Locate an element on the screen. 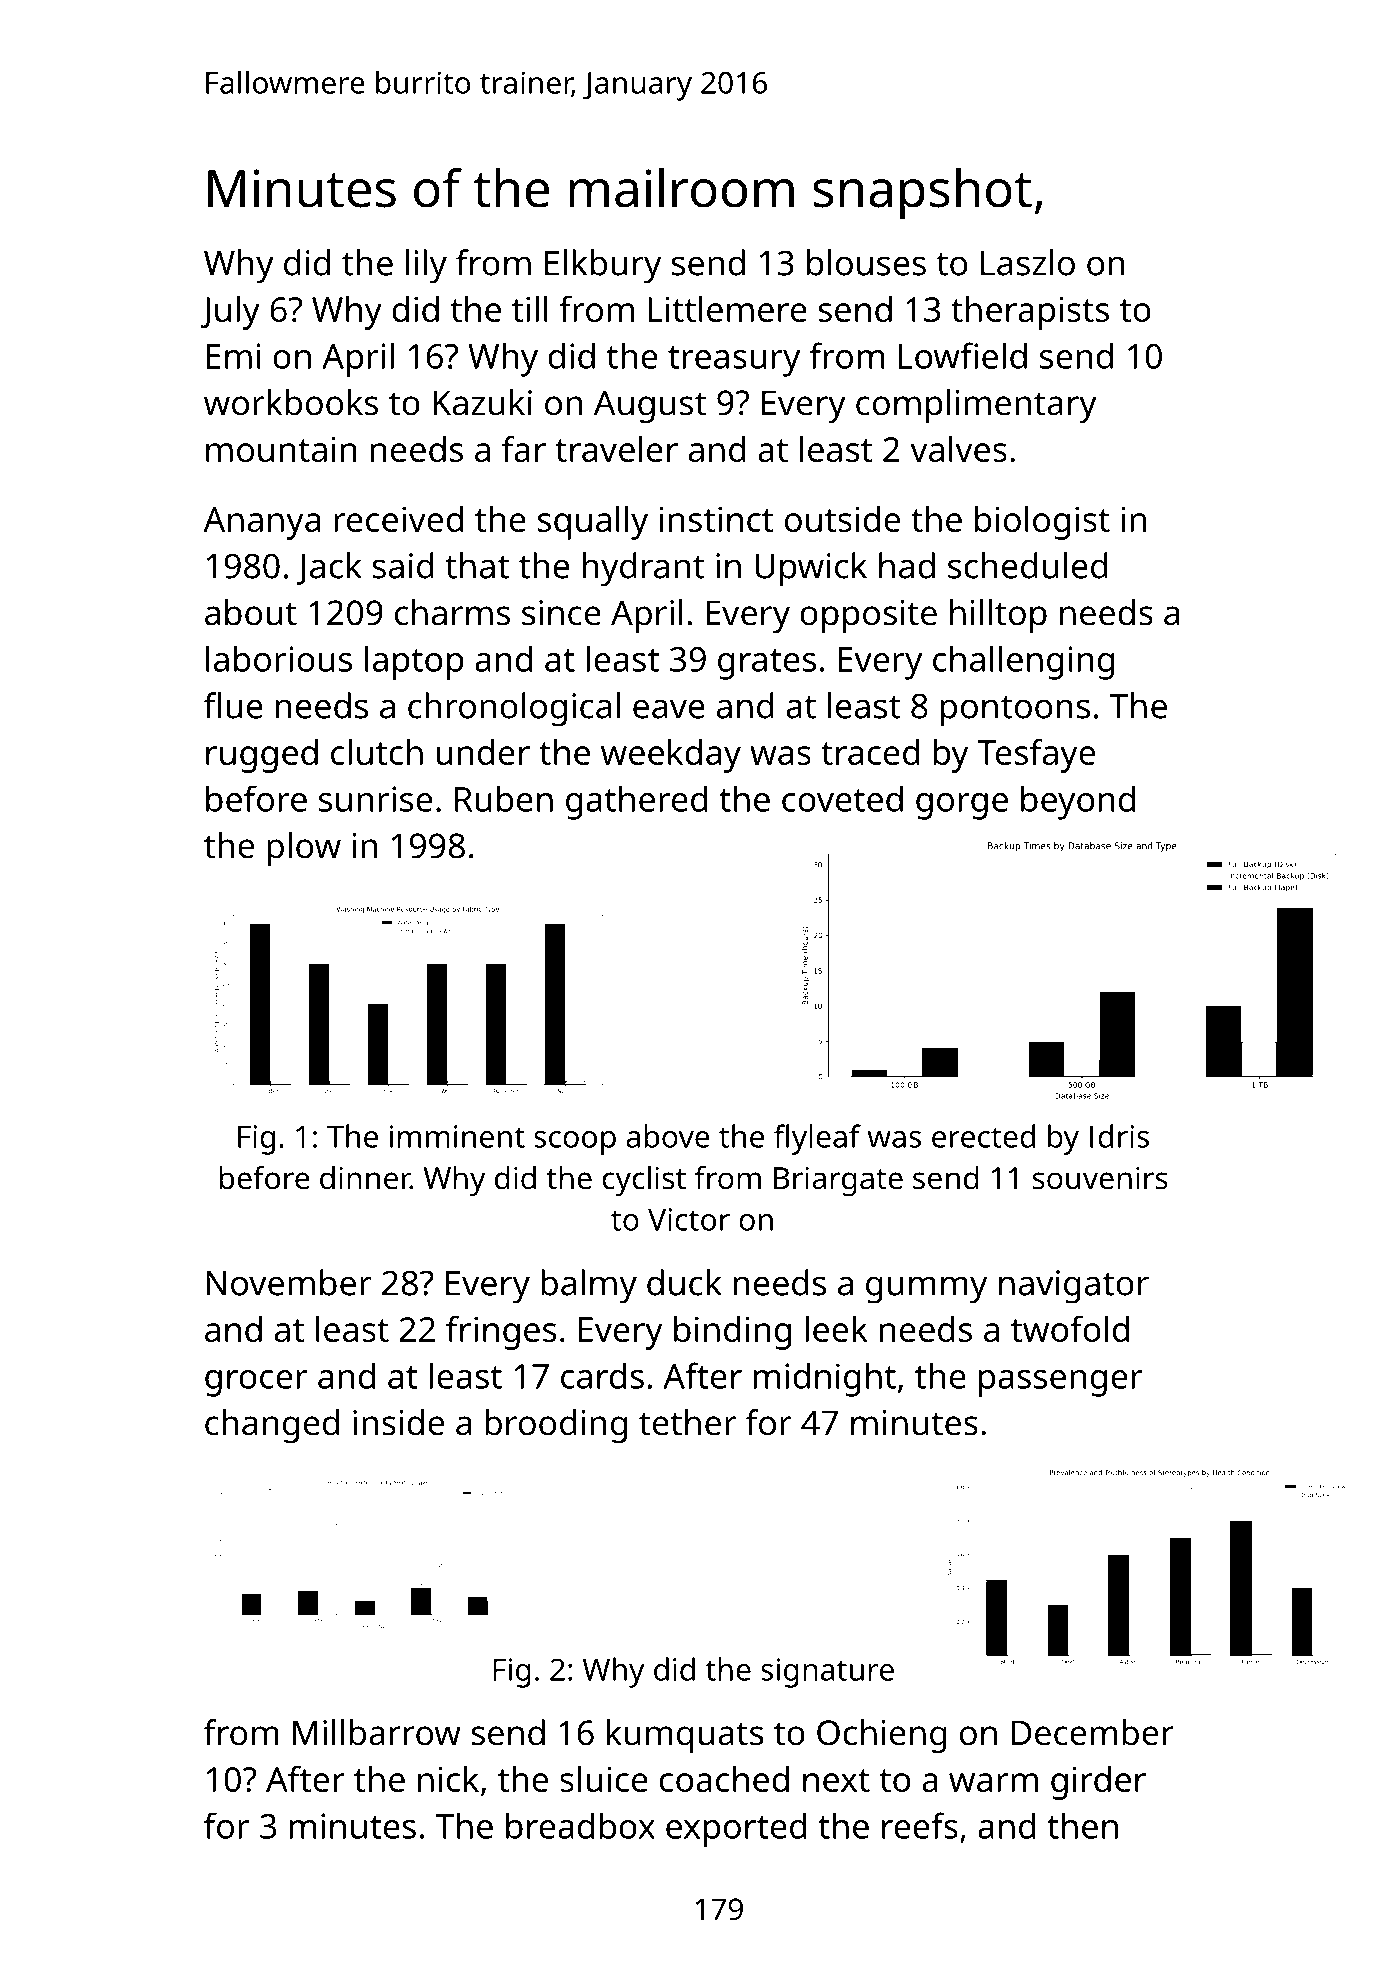 The height and width of the screenshot is (1969, 1386). fringes is located at coordinates (501, 1332).
